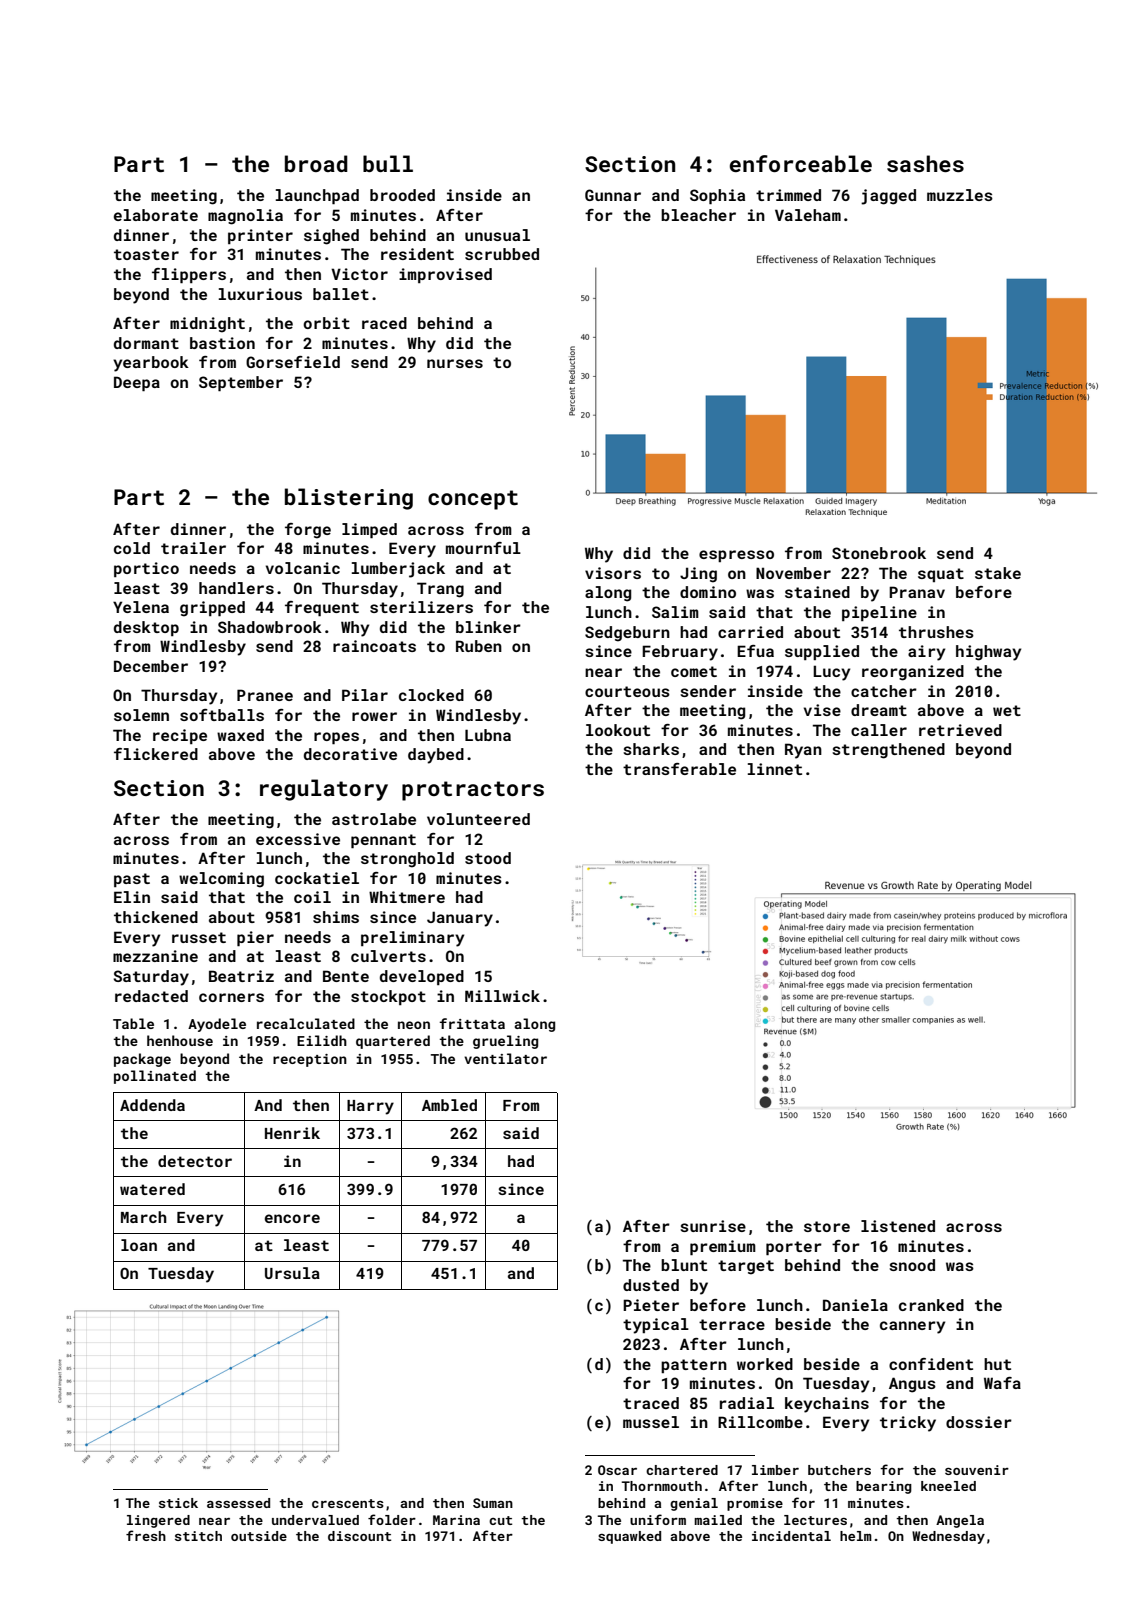 The height and width of the page is (1615, 1142). I want to click on Bente, so click(346, 976).
